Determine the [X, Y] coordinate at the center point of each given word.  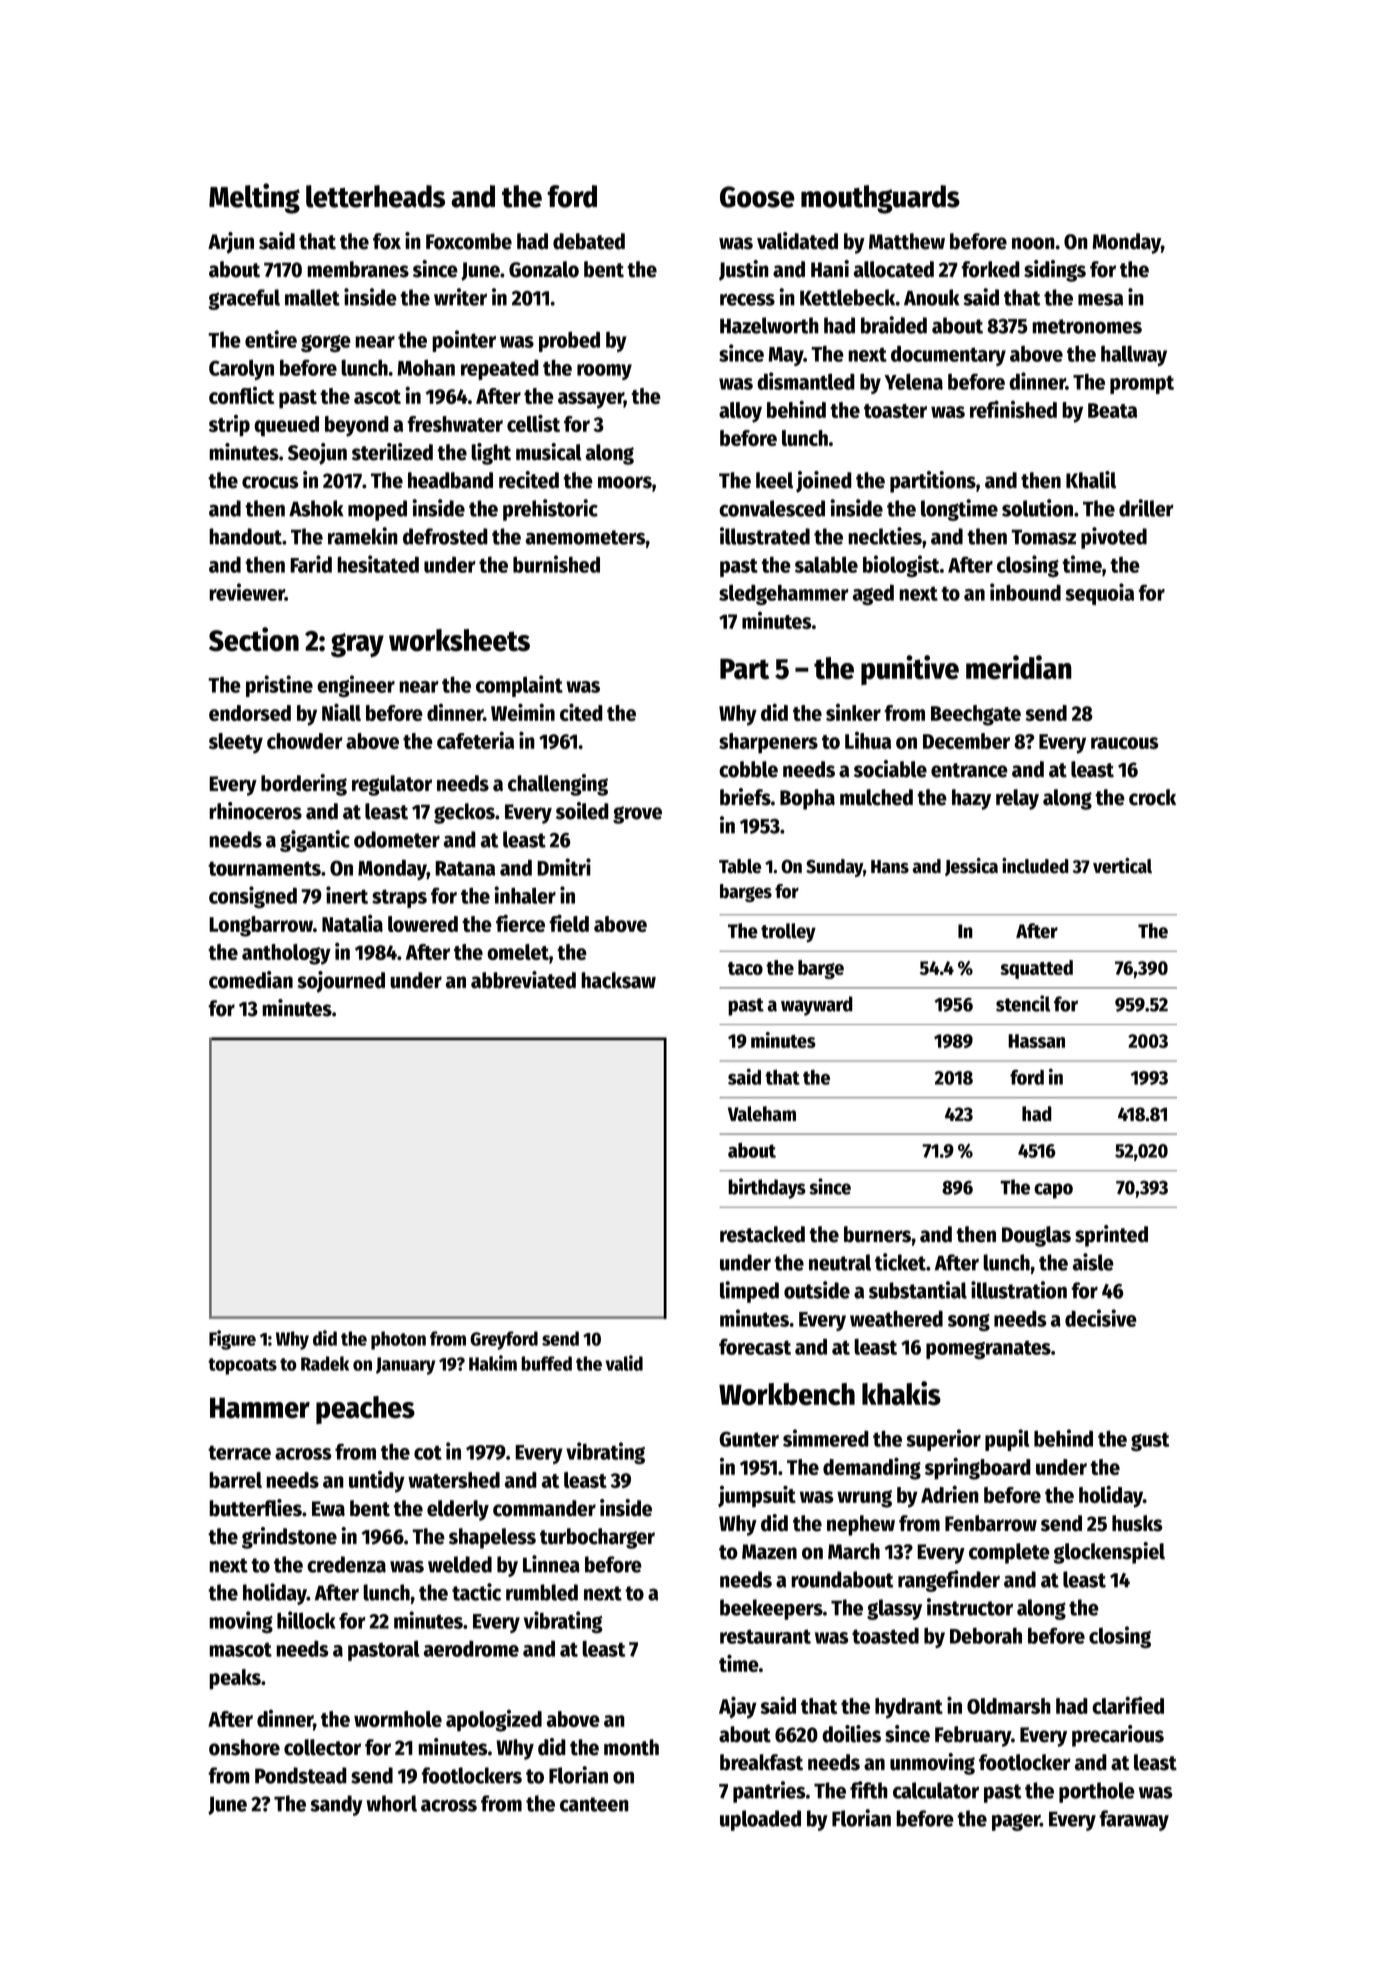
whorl [391, 1803]
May [786, 356]
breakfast [761, 1762]
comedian [251, 980]
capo [1053, 1191]
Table [740, 866]
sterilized [392, 452]
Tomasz [1043, 537]
